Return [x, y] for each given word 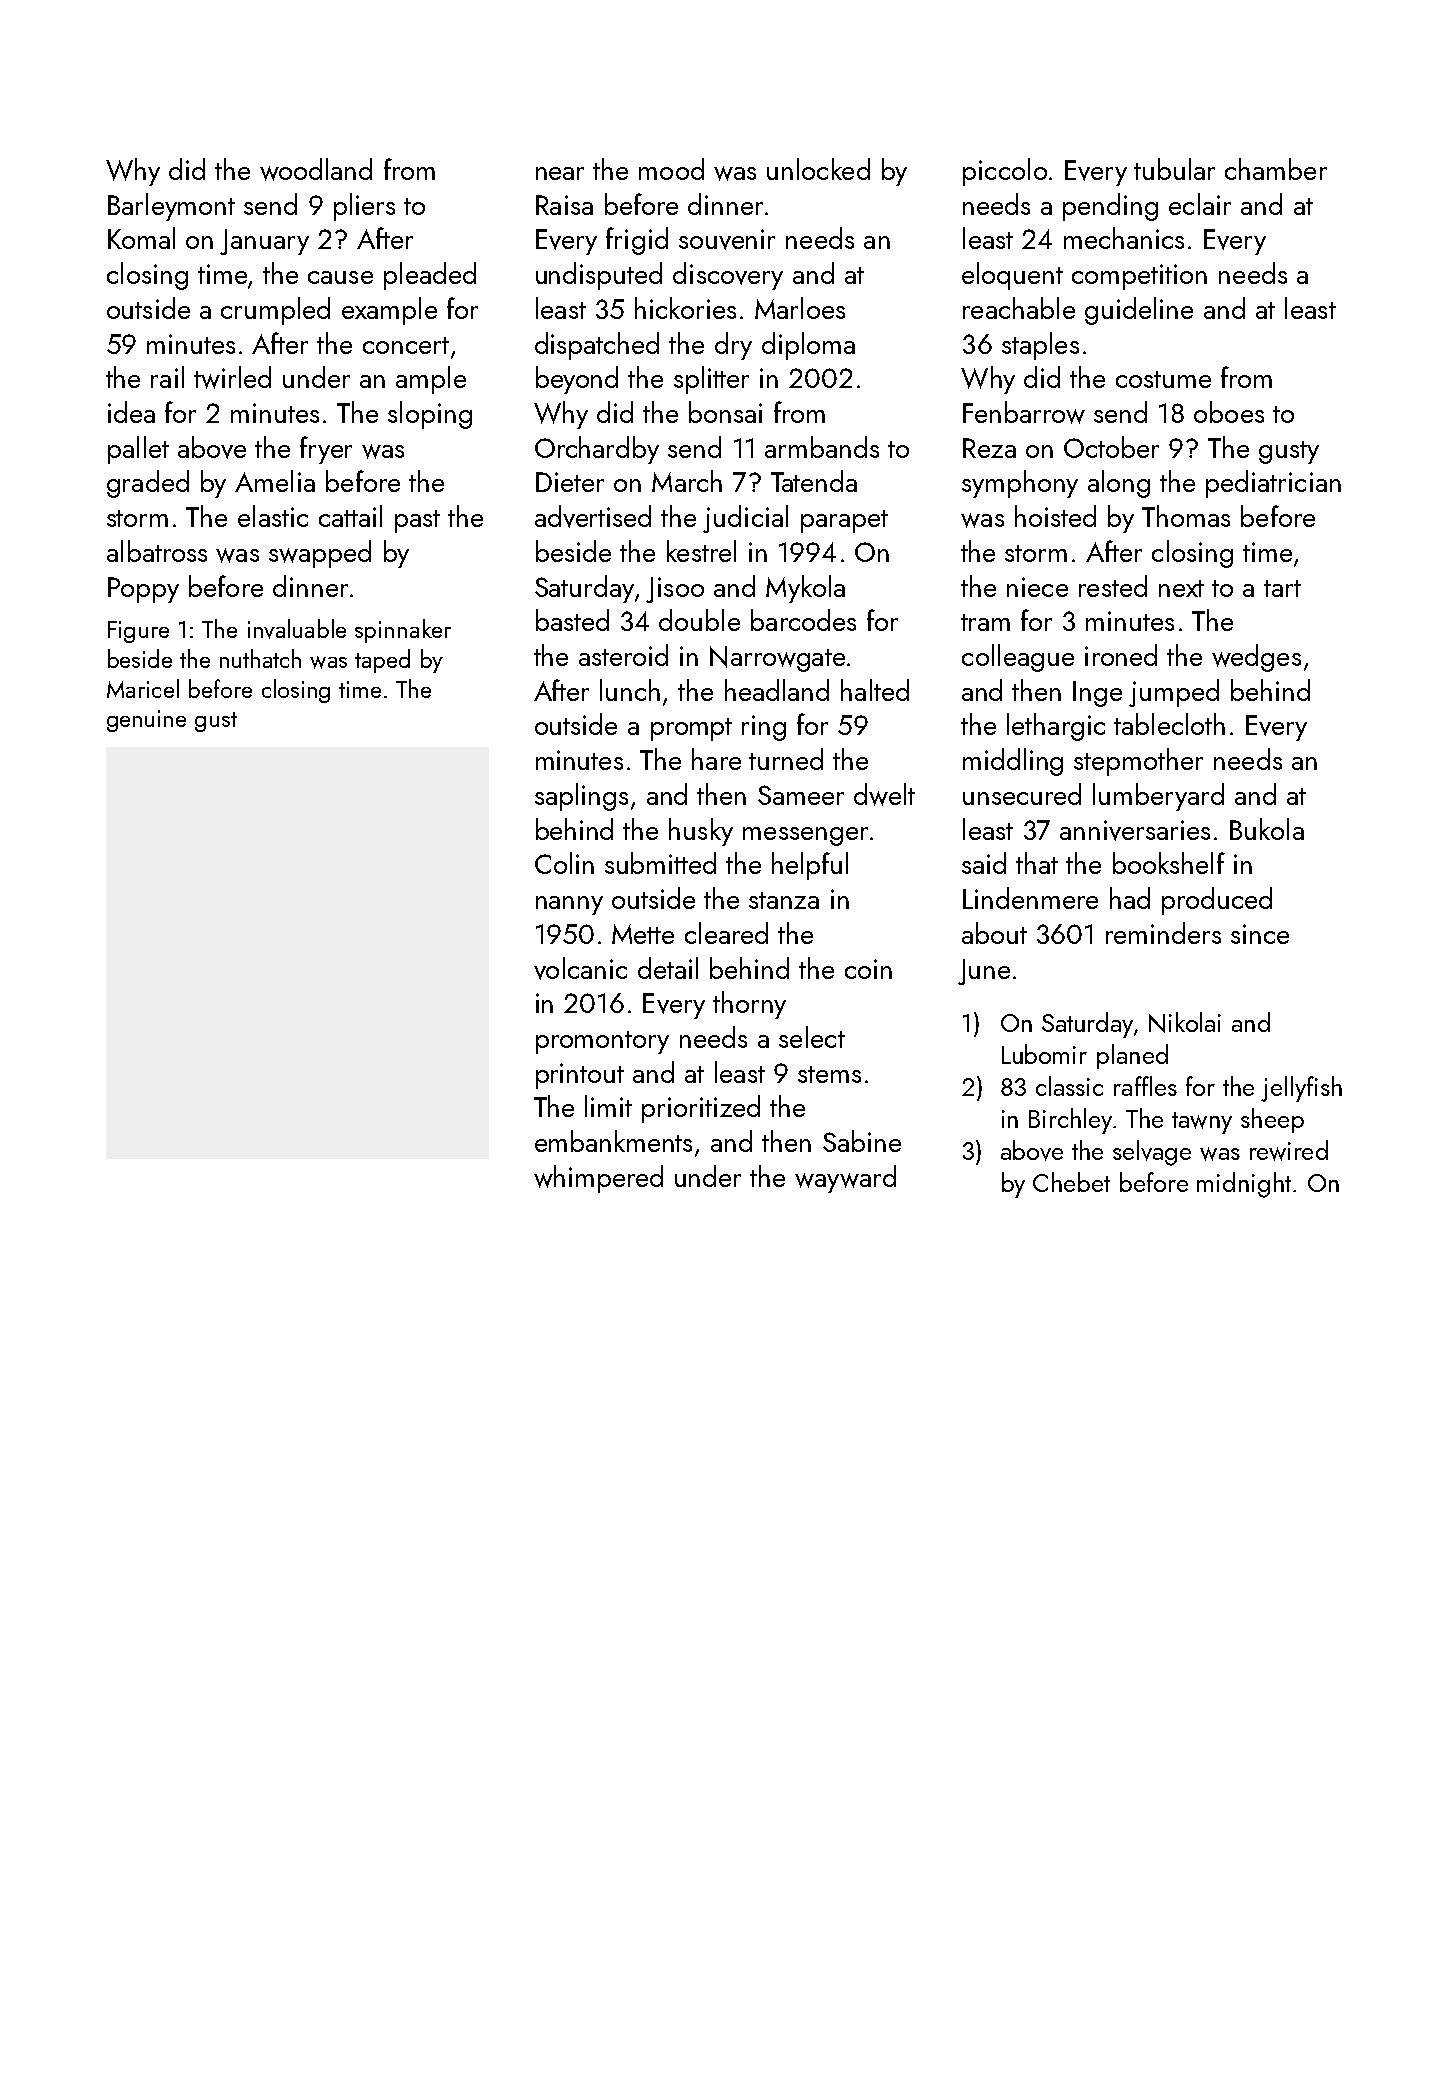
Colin [564, 863]
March [687, 481]
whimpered [598, 1179]
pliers [364, 207]
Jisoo [675, 590]
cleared [726, 933]
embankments [613, 1141]
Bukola [1267, 829]
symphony [1020, 484]
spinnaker [403, 631]
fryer [326, 450]
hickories [685, 308]
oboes [1229, 412]
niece [1037, 587]
